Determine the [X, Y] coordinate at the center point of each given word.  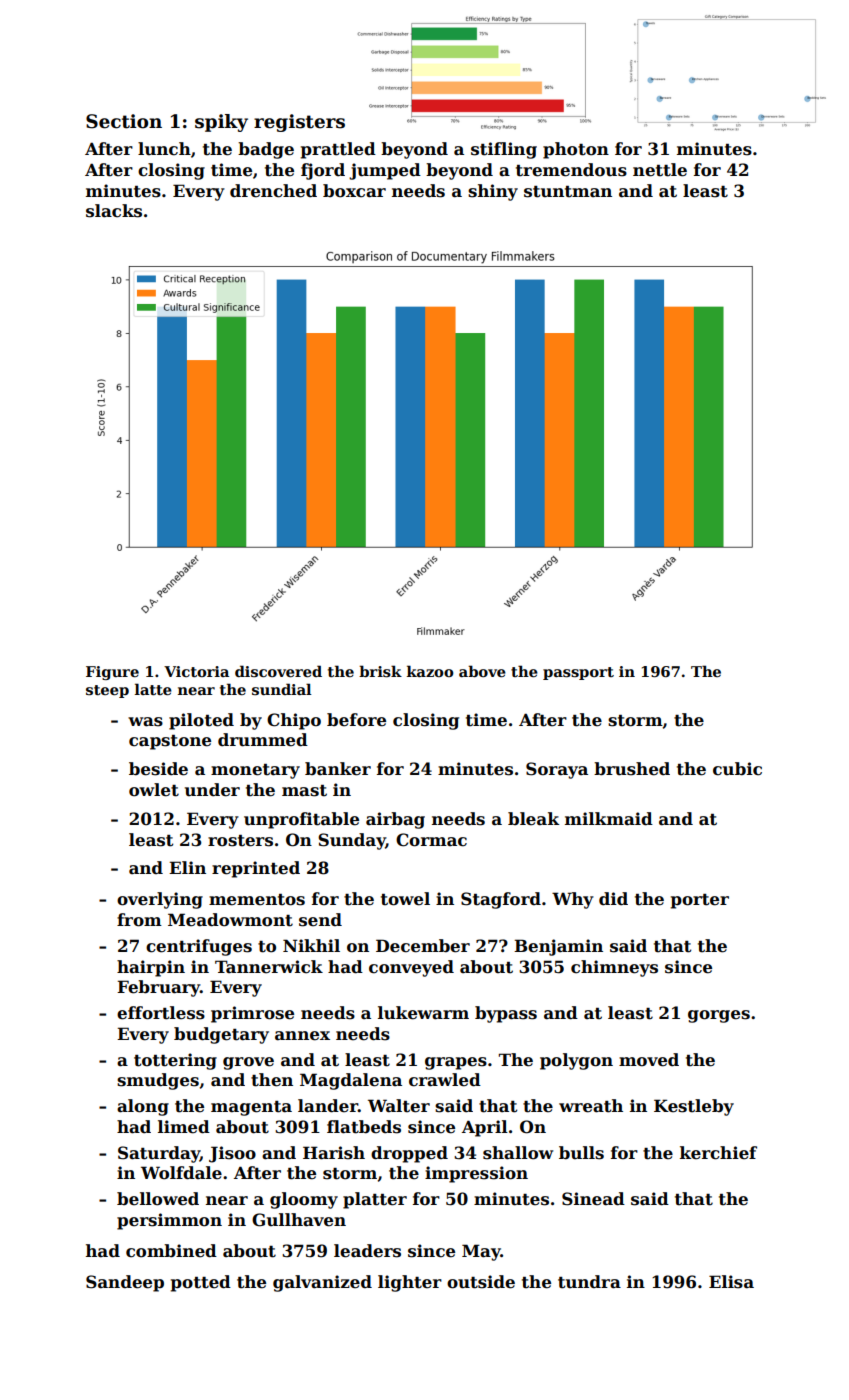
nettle [660, 170]
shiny [493, 192]
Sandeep [125, 1283]
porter [700, 901]
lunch [164, 149]
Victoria [196, 671]
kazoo [430, 671]
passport [578, 673]
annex [302, 1036]
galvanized [322, 1283]
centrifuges [199, 947]
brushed [632, 769]
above [482, 671]
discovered [278, 671]
